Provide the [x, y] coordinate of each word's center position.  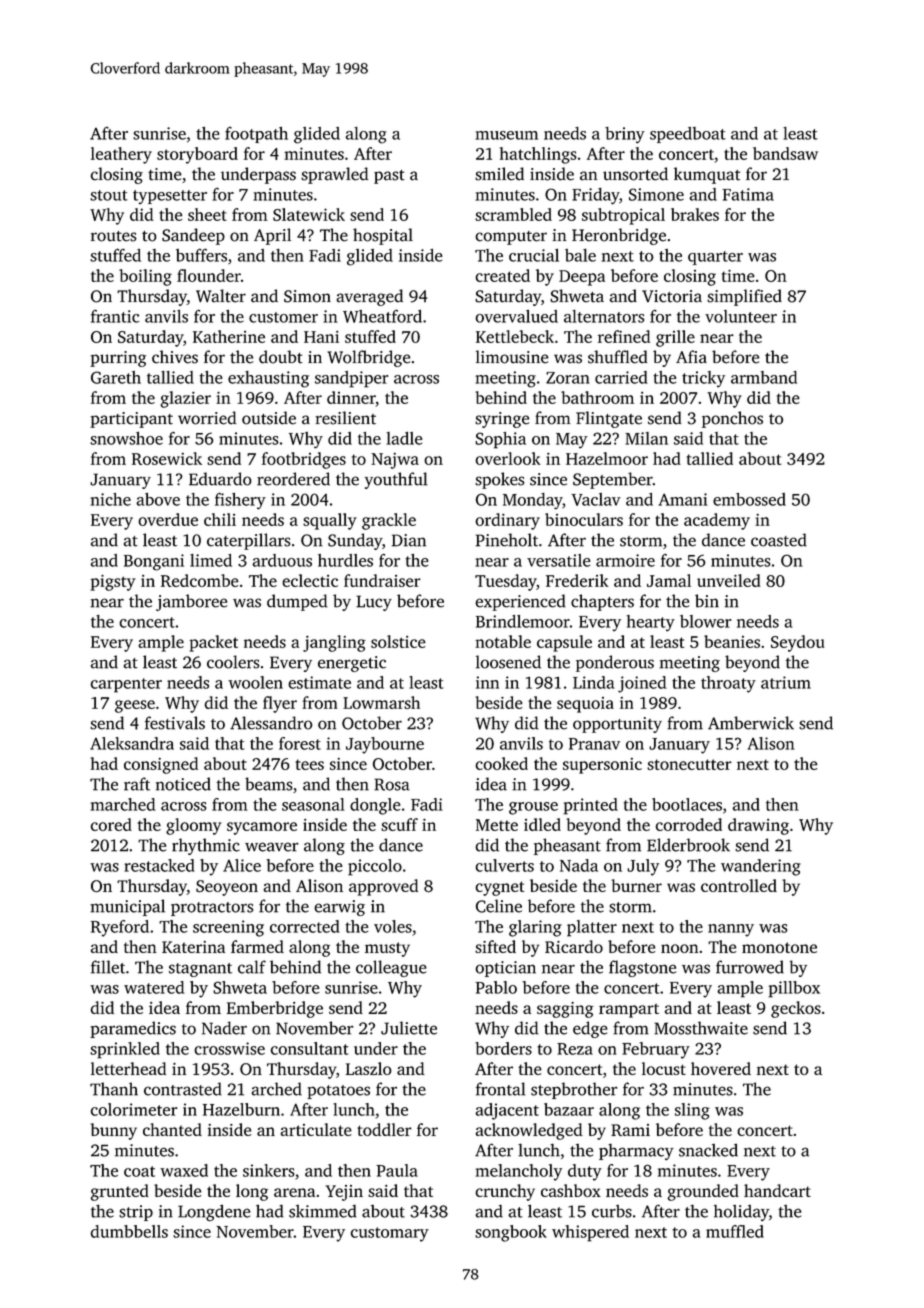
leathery [121, 155]
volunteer [741, 316]
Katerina [193, 947]
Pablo [496, 987]
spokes [500, 480]
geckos [796, 1009]
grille [675, 338]
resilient [345, 418]
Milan [646, 438]
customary [389, 1234]
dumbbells [129, 1231]
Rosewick [167, 458]
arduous [282, 560]
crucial [534, 255]
